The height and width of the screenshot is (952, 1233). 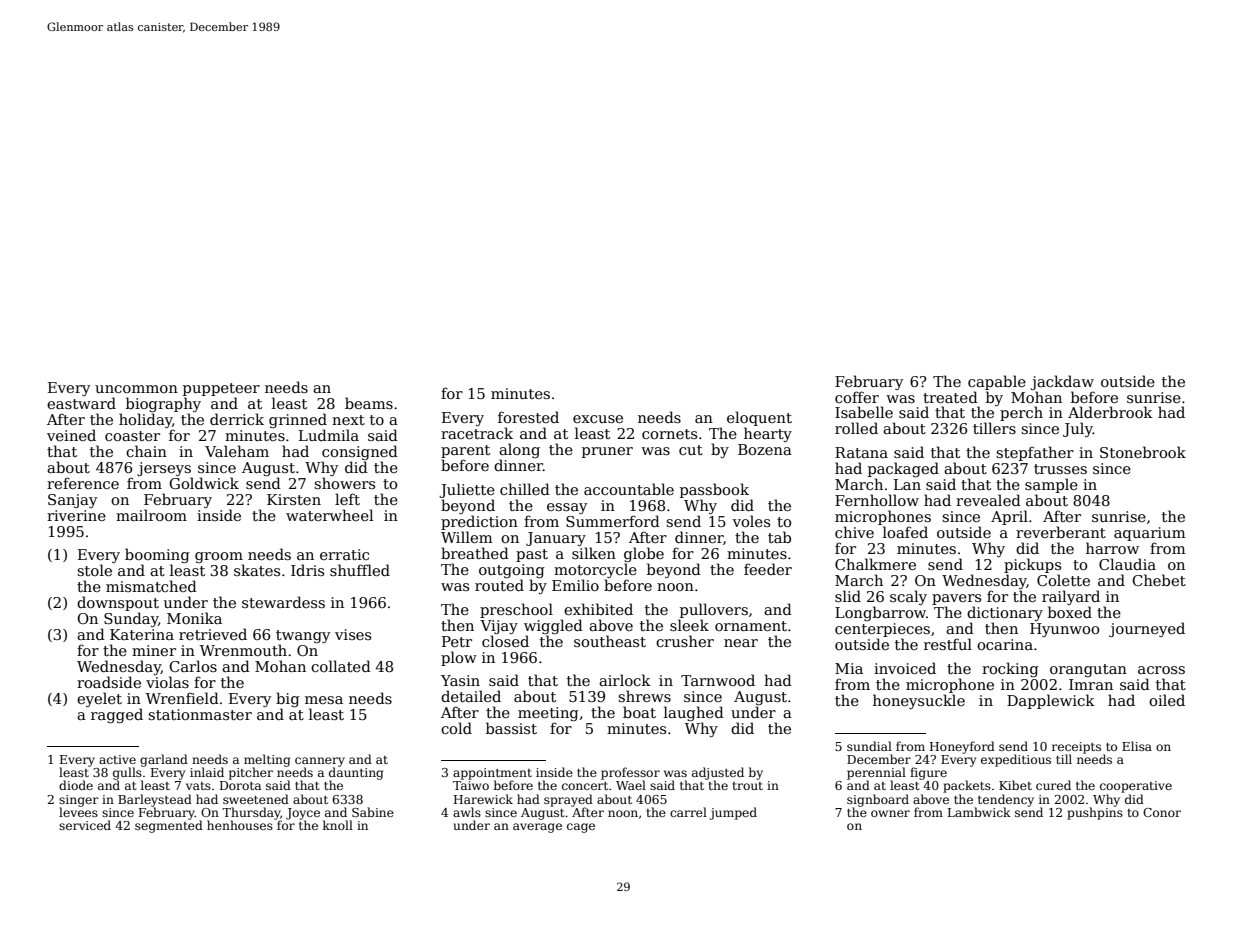 What do you see at coordinates (221, 389) in the screenshot?
I see `puppeteer` at bounding box center [221, 389].
